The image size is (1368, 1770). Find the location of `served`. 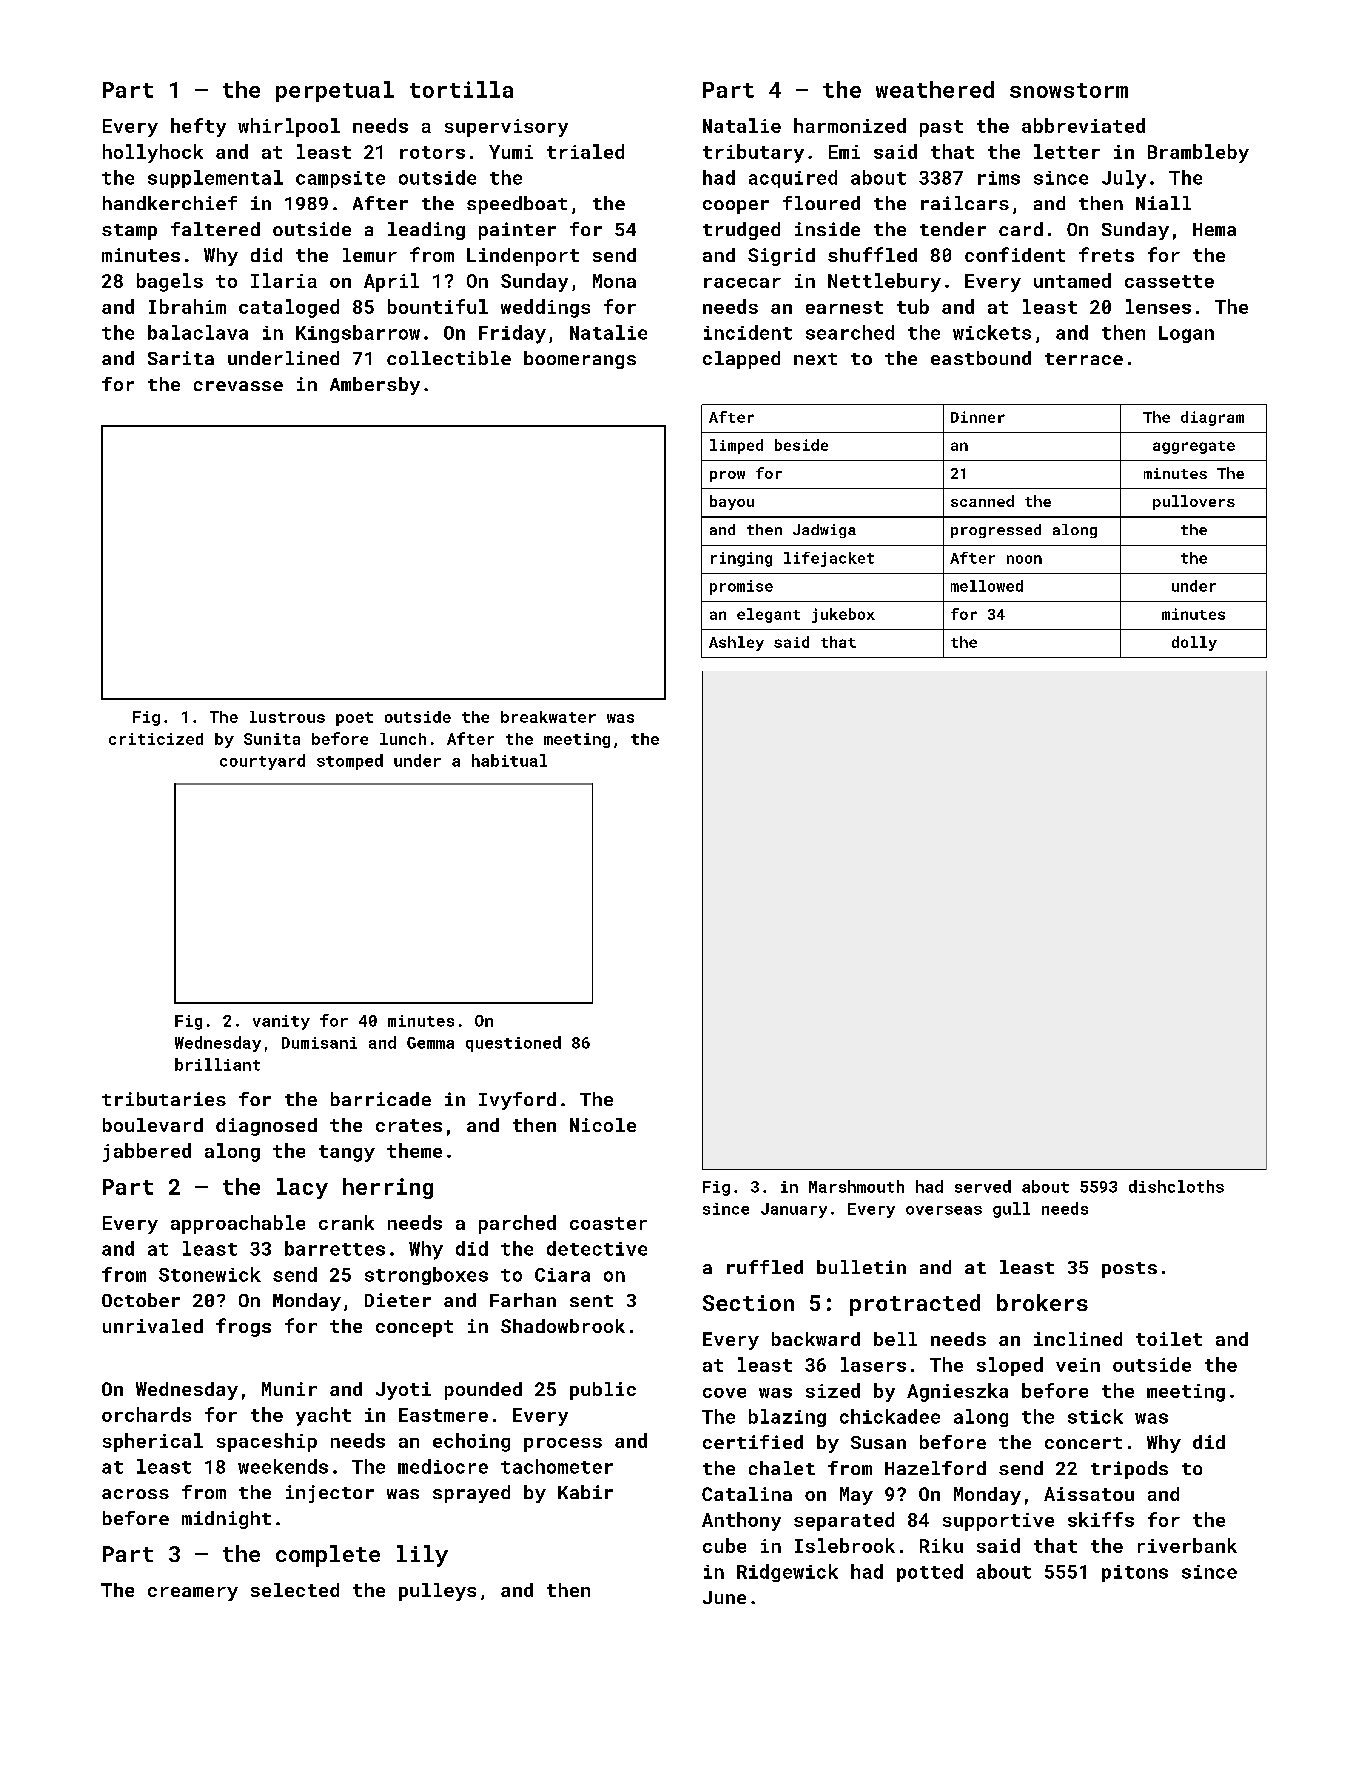

served is located at coordinates (983, 1186).
